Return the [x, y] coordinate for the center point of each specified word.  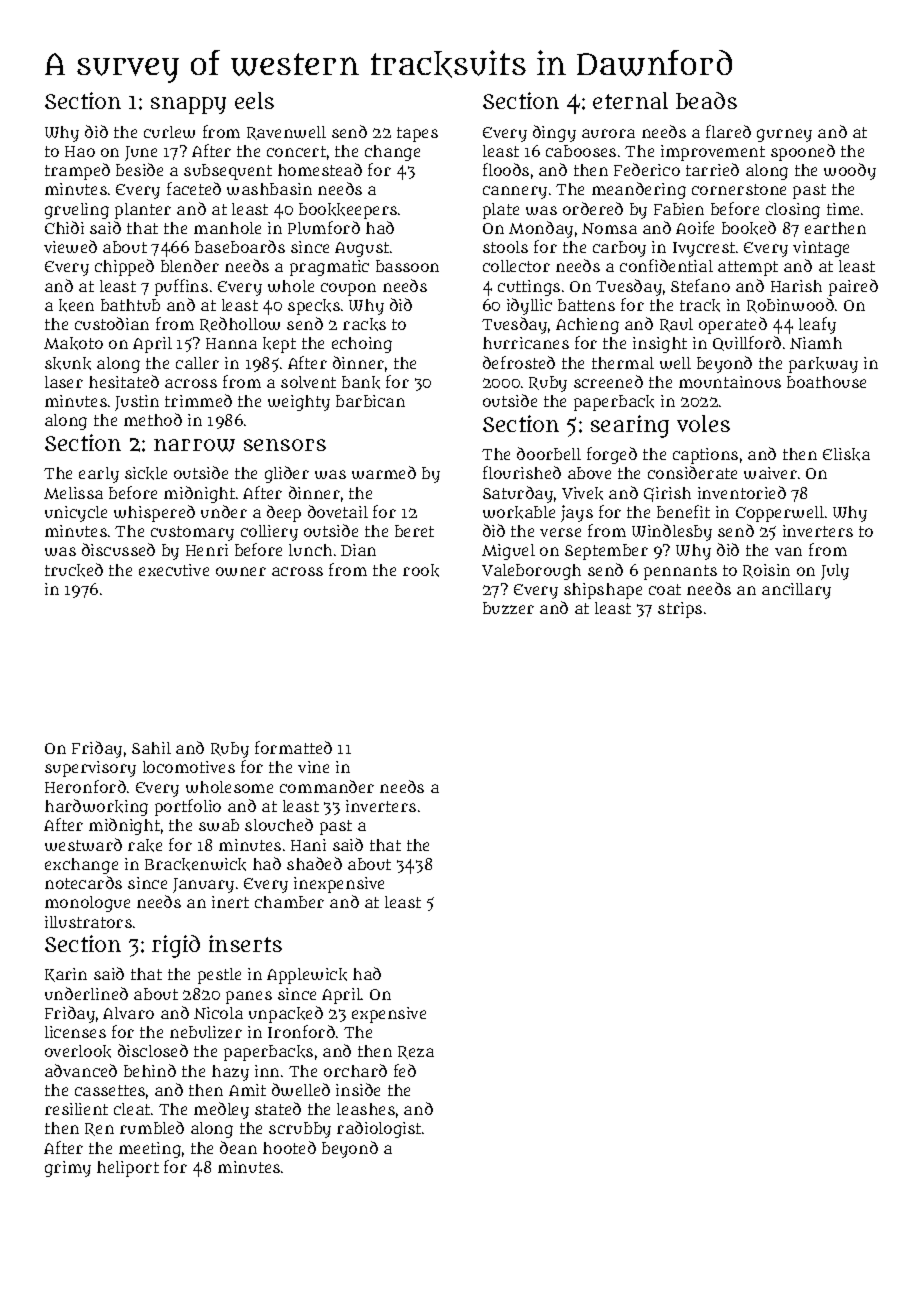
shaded [314, 863]
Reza [416, 1052]
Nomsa [609, 228]
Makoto [73, 343]
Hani [308, 845]
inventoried [742, 492]
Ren [99, 1129]
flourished [522, 472]
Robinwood [790, 305]
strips [680, 610]
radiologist [379, 1129]
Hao [80, 151]
